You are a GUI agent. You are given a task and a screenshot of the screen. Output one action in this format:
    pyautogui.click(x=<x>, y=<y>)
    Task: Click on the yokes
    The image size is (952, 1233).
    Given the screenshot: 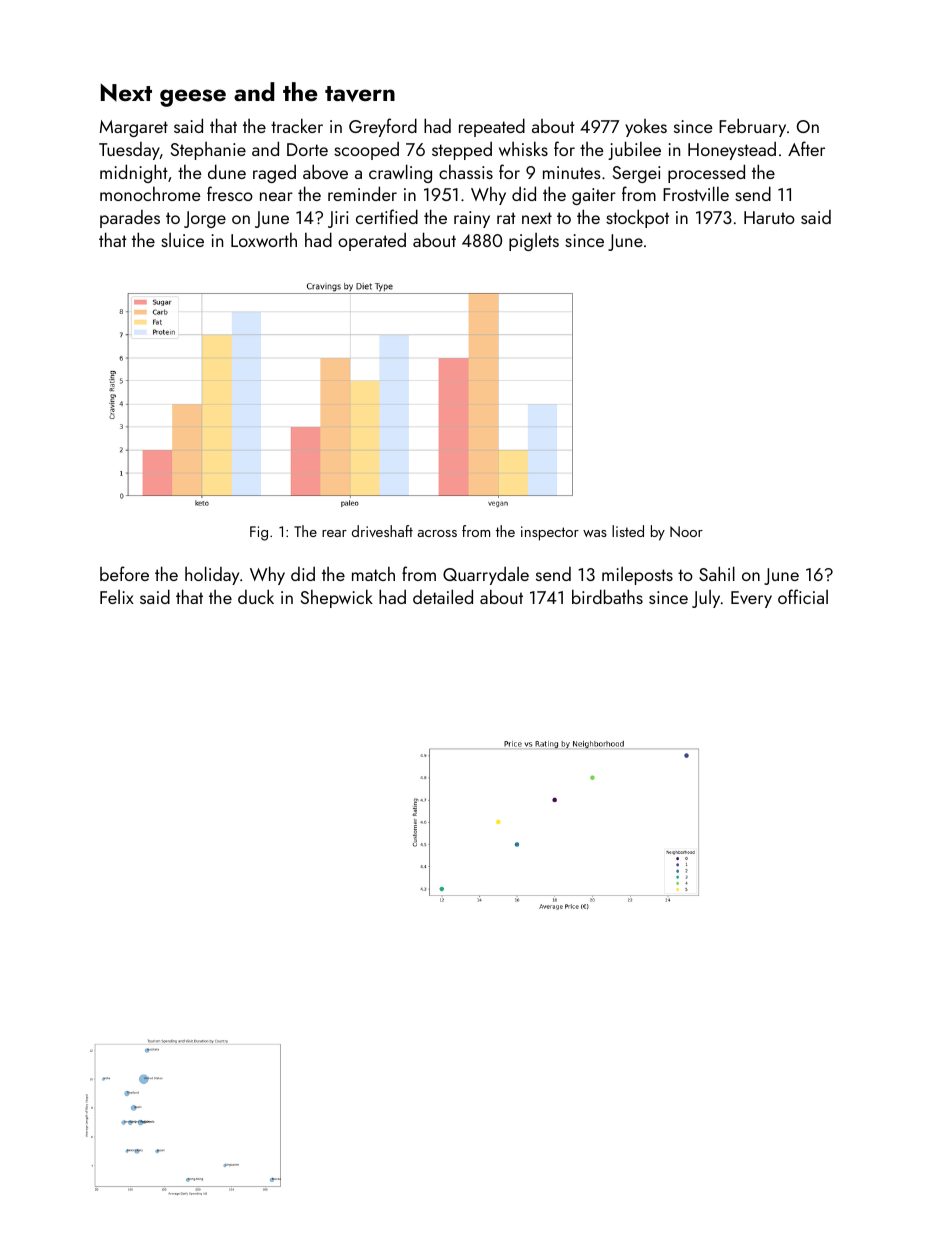 What is the action you would take?
    pyautogui.click(x=646, y=128)
